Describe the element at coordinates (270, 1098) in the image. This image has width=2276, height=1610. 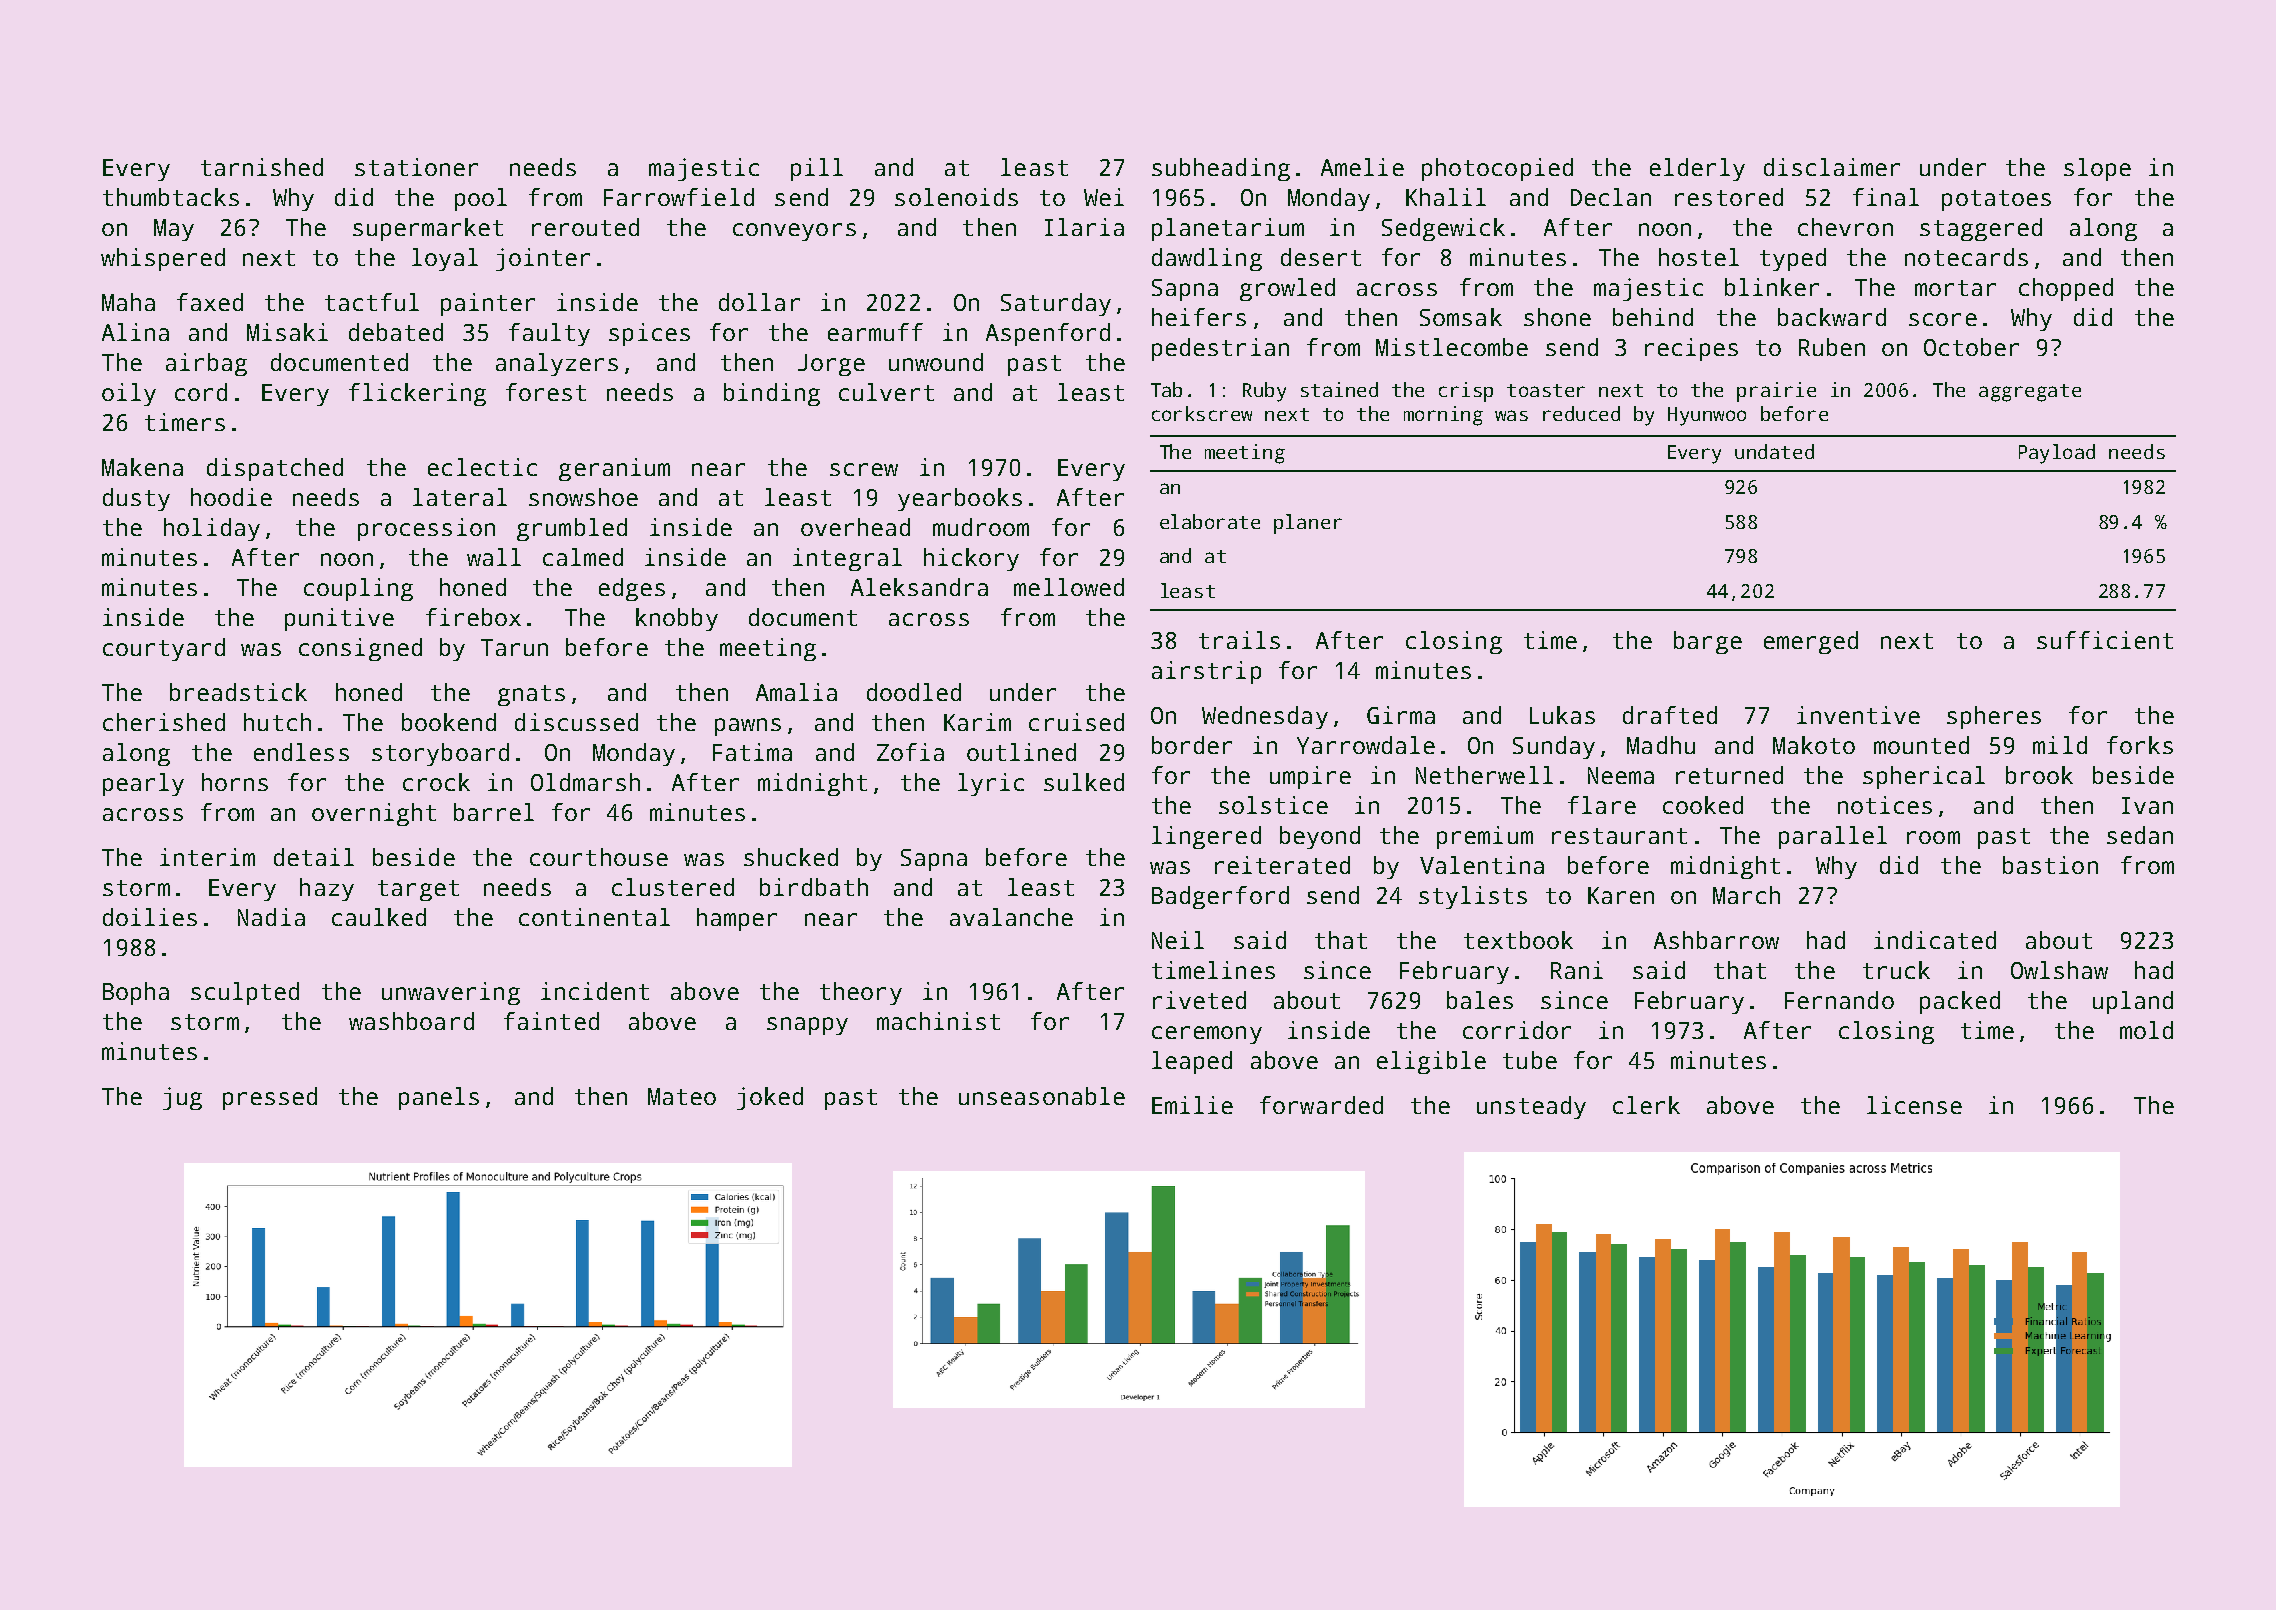
I see `pressed` at that location.
